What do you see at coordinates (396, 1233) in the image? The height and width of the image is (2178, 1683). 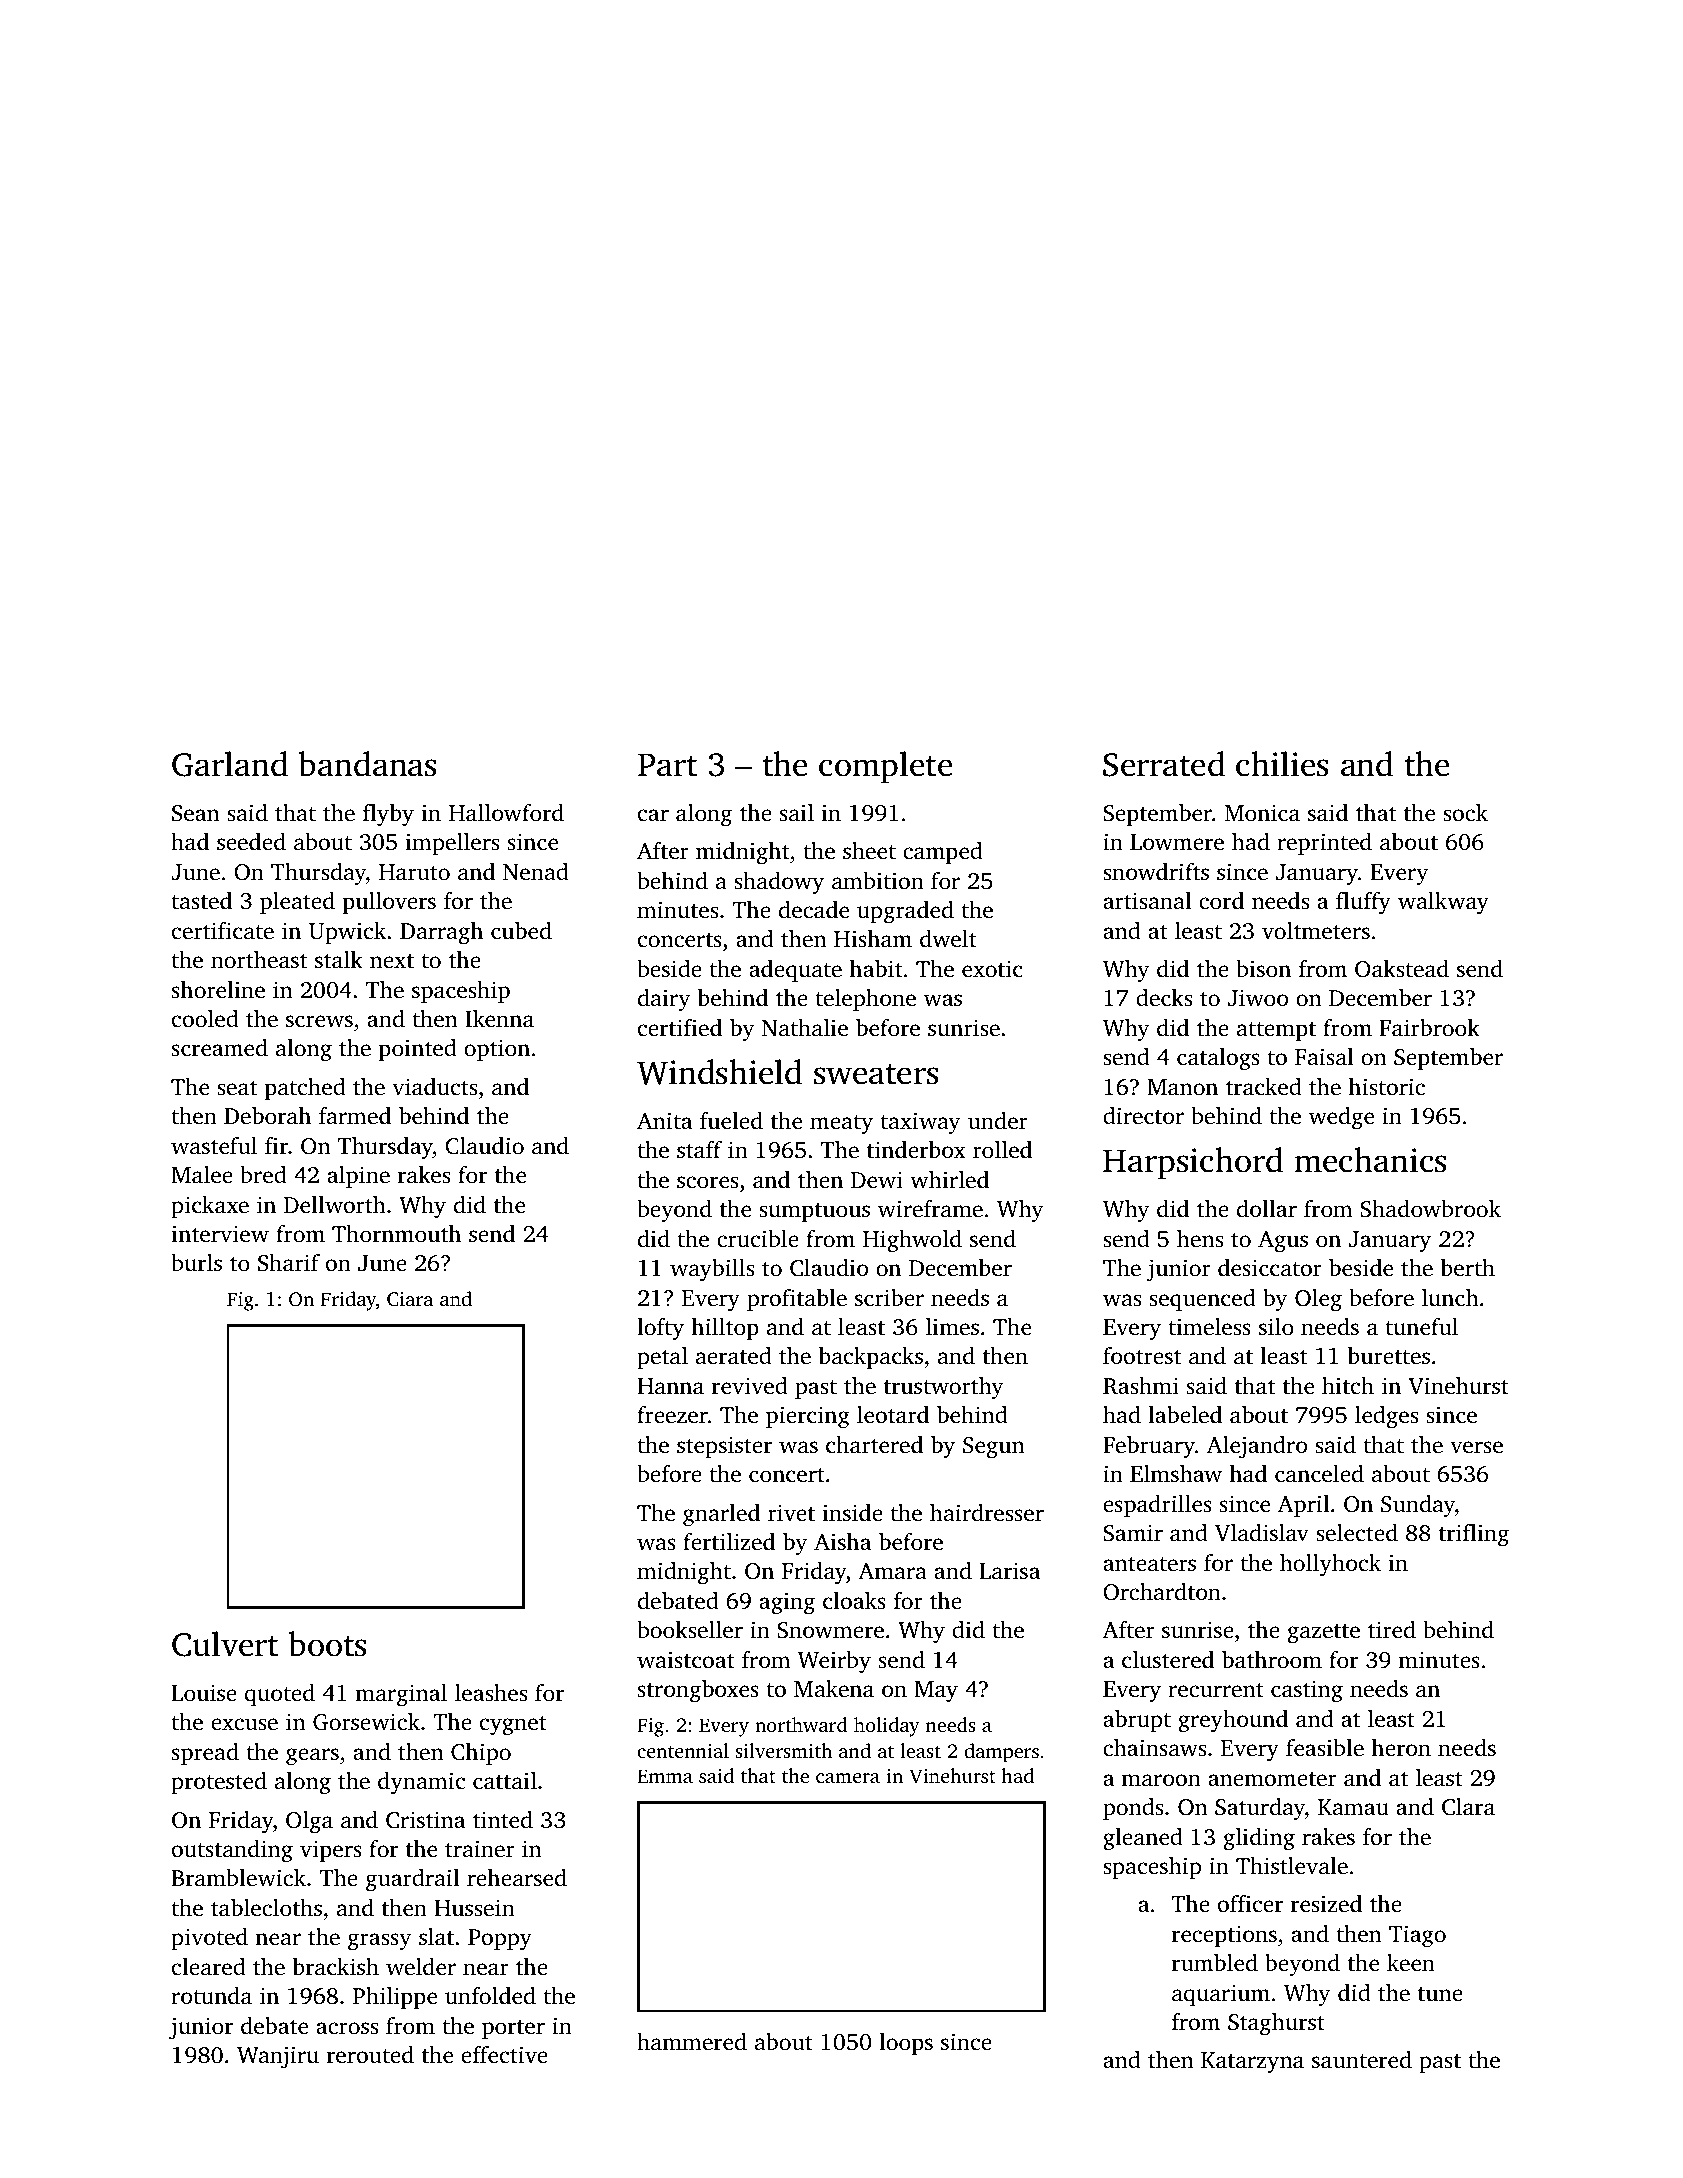 I see `Thornmouth` at bounding box center [396, 1233].
